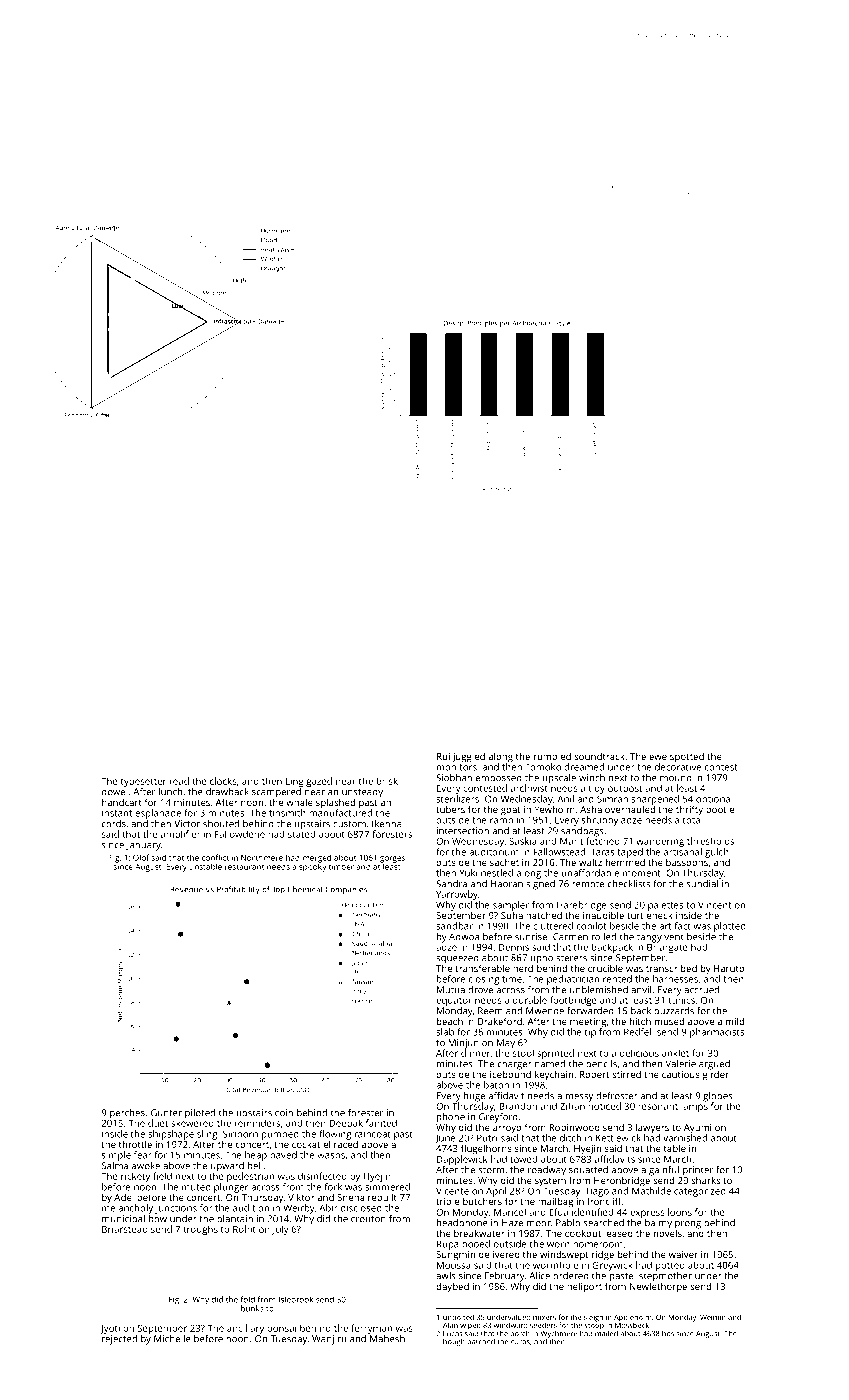 The width and height of the document is (849, 1400). I want to click on pencils, so click(601, 1064).
